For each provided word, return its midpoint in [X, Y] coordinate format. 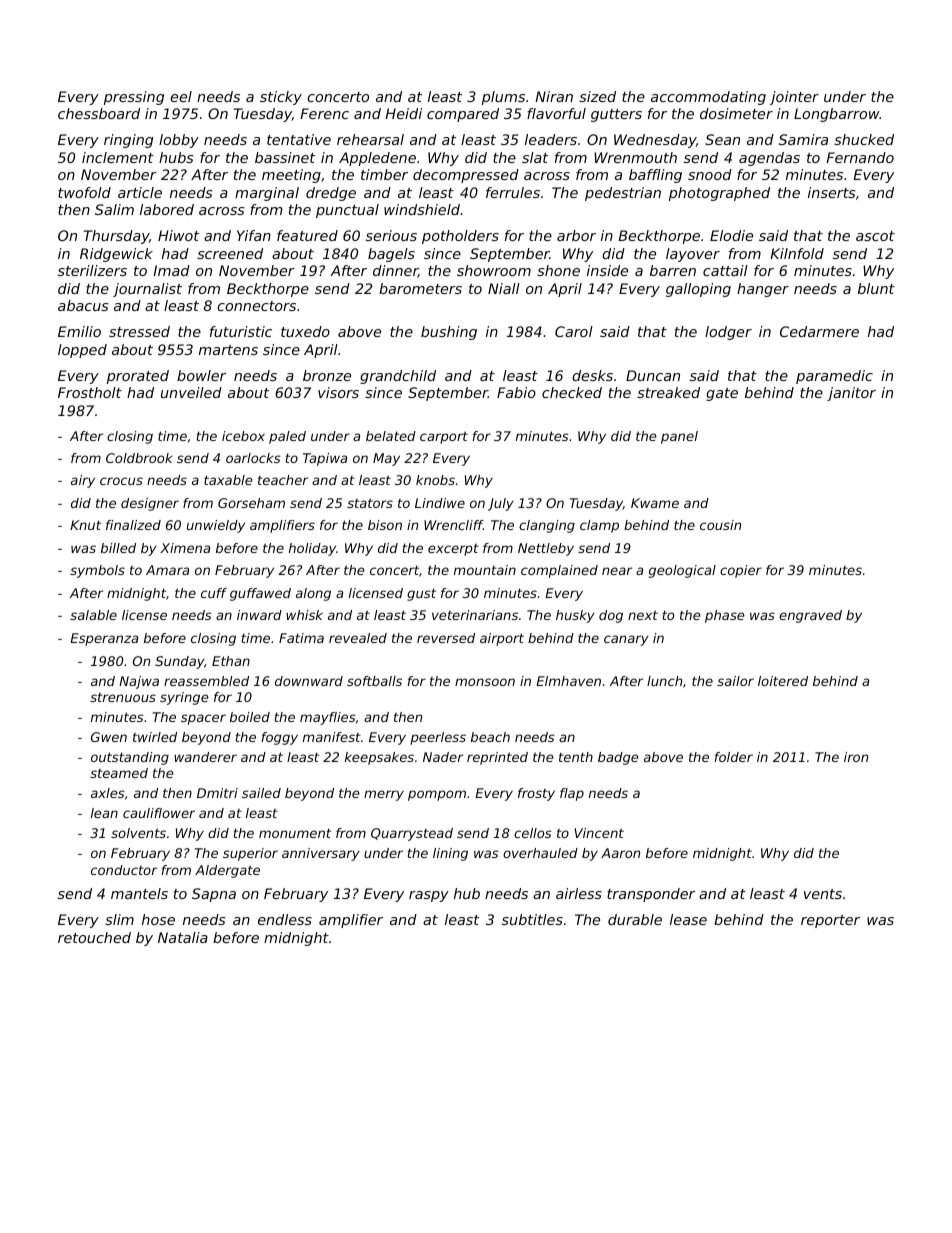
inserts [832, 192]
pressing [134, 98]
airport [502, 639]
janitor [851, 394]
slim [119, 919]
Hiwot [178, 235]
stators [370, 503]
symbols [97, 571]
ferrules [513, 192]
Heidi [403, 113]
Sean [722, 139]
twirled [155, 737]
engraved [810, 616]
